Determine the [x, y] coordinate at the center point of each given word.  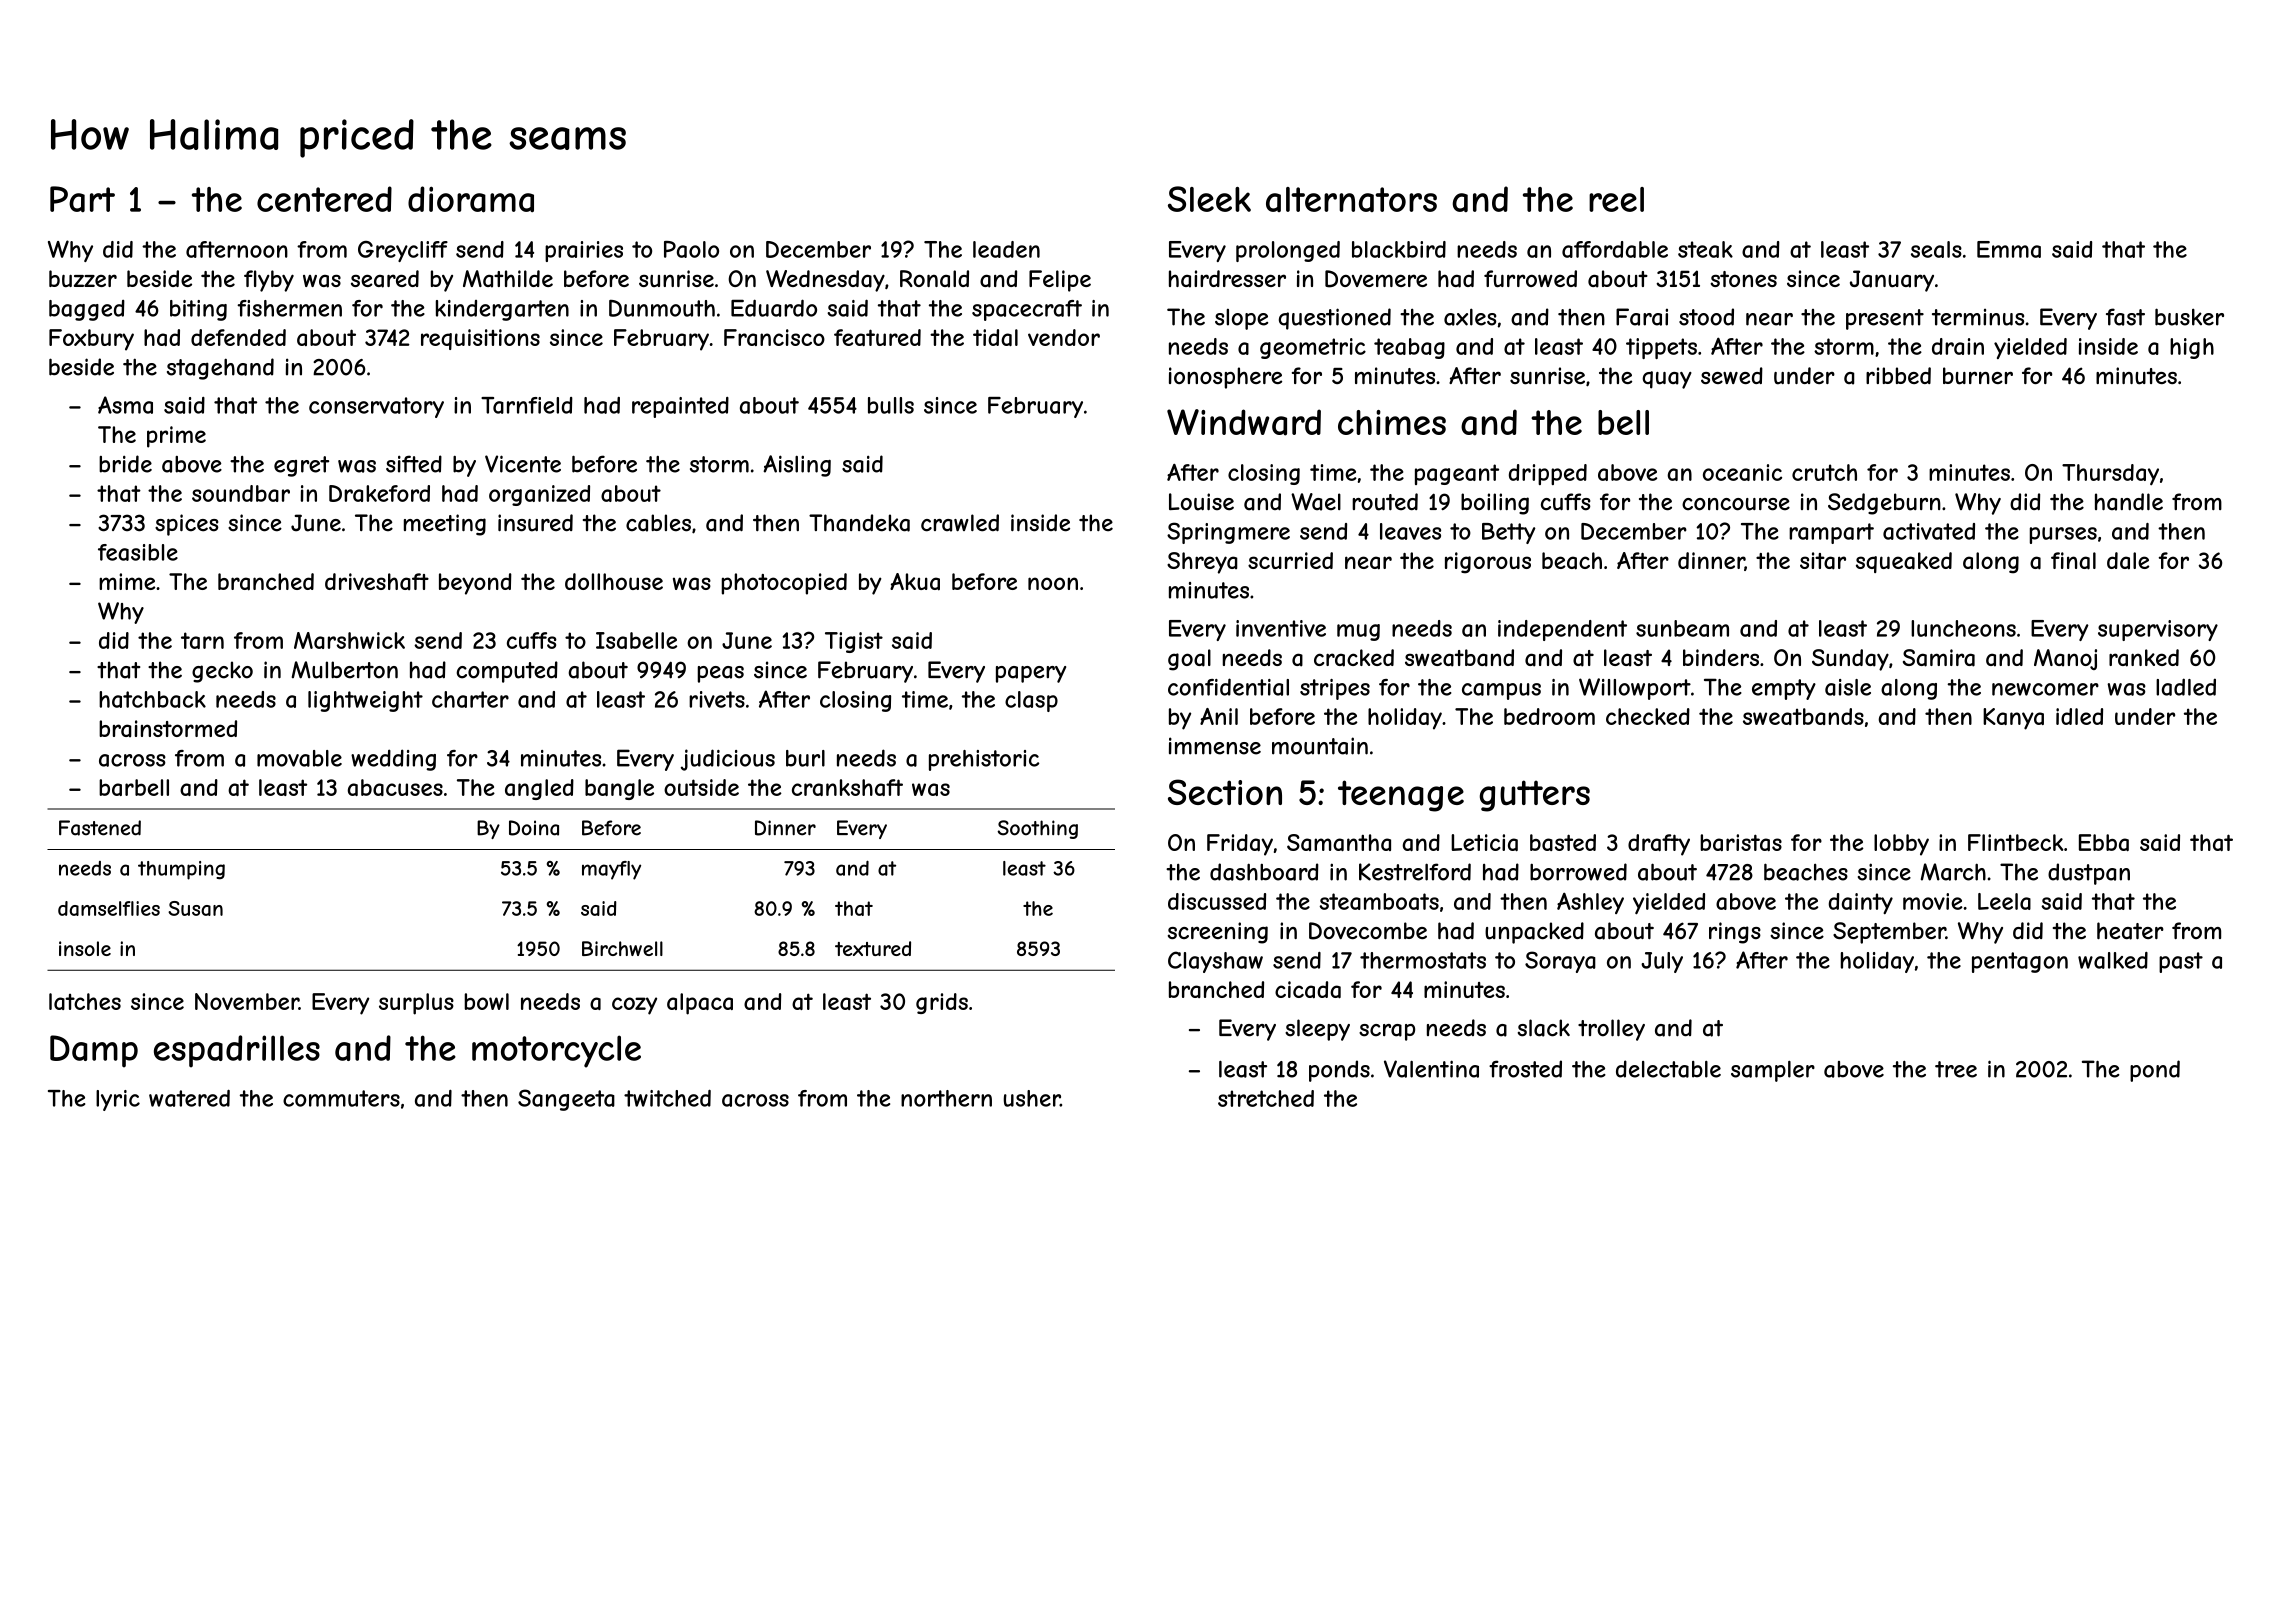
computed [507, 672]
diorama [471, 199]
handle [2129, 502]
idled [2079, 716]
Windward [1244, 422]
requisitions [480, 339]
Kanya [2013, 719]
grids [942, 1003]
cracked [1354, 658]
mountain [1320, 746]
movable [299, 758]
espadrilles [237, 1051]
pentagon [2020, 962]
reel [1616, 199]
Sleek [1209, 199]
